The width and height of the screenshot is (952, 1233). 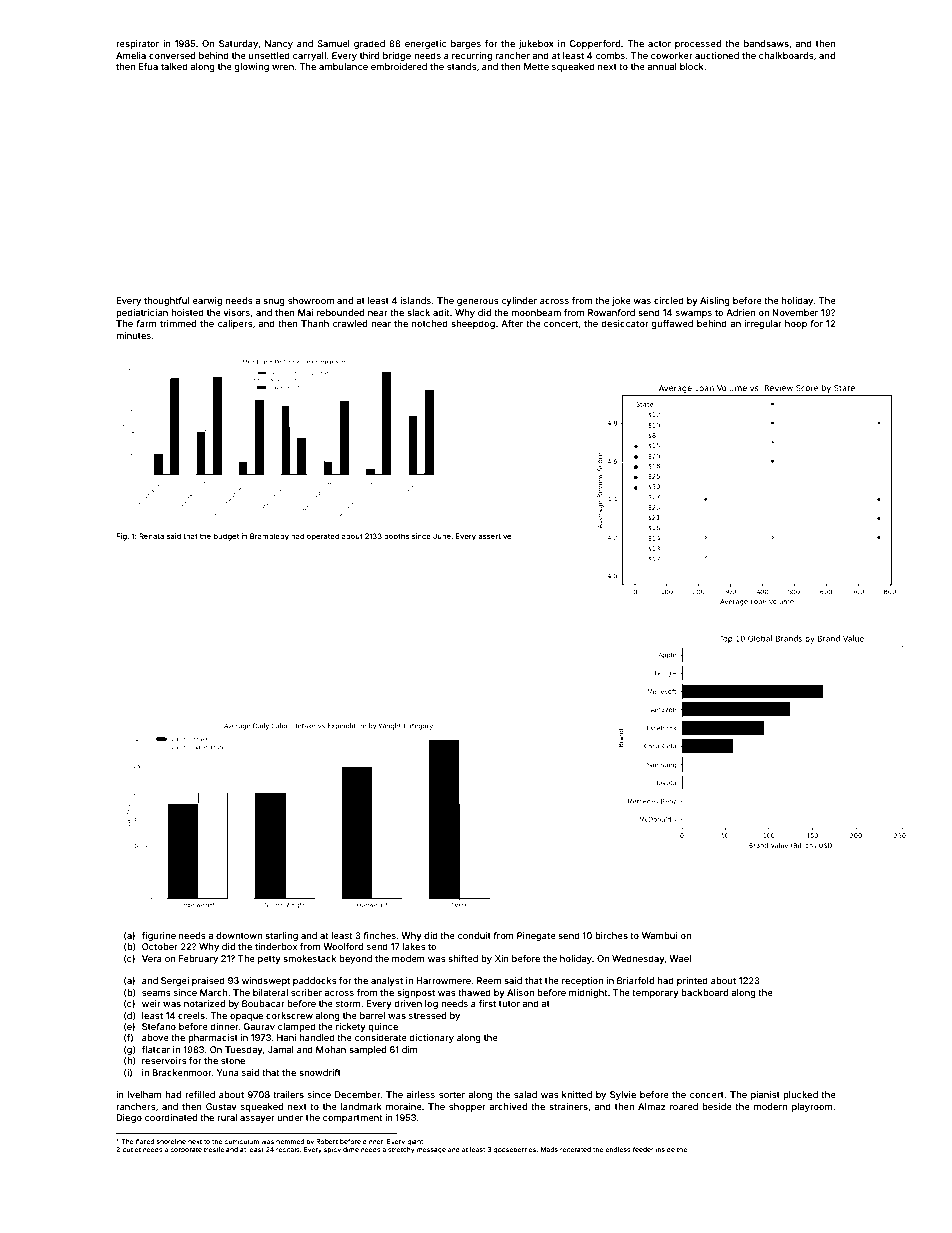 What do you see at coordinates (659, 44) in the screenshot?
I see `actor` at bounding box center [659, 44].
